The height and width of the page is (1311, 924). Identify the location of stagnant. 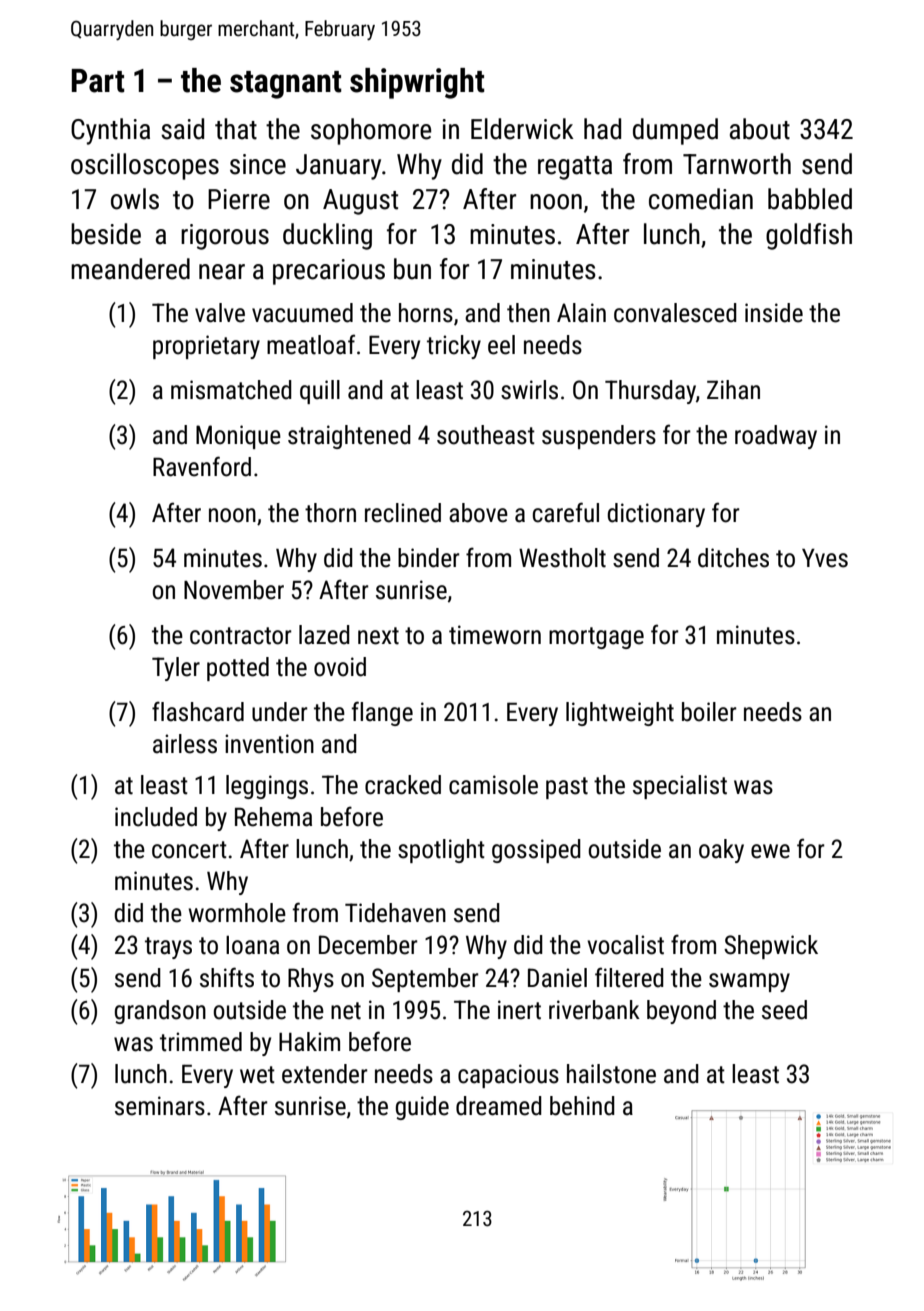
(286, 85).
